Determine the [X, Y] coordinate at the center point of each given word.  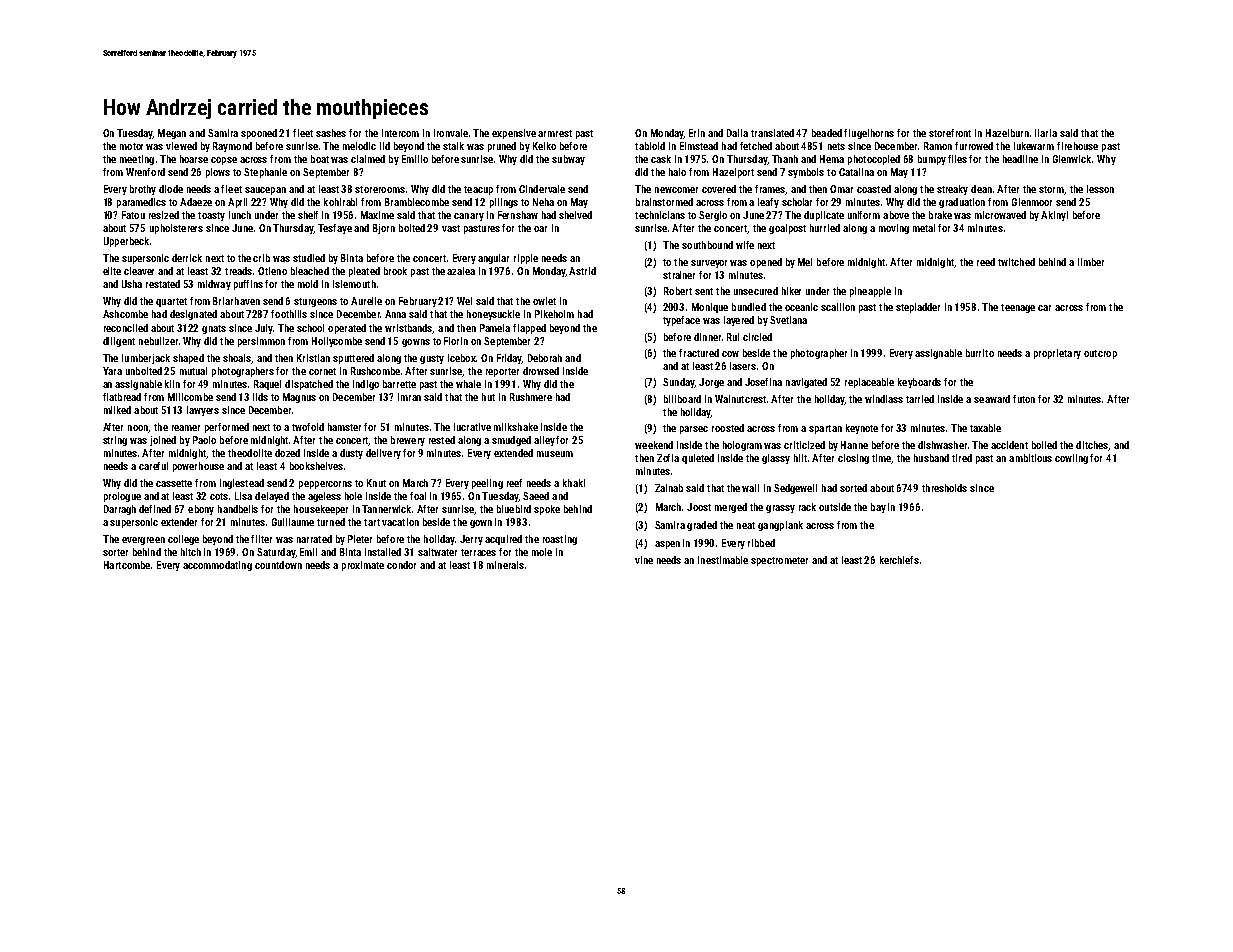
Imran [409, 397]
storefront [950, 133]
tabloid [650, 146]
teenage [1018, 308]
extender [179, 522]
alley [544, 441]
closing [853, 459]
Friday [509, 359]
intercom [400, 133]
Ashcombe [125, 314]
